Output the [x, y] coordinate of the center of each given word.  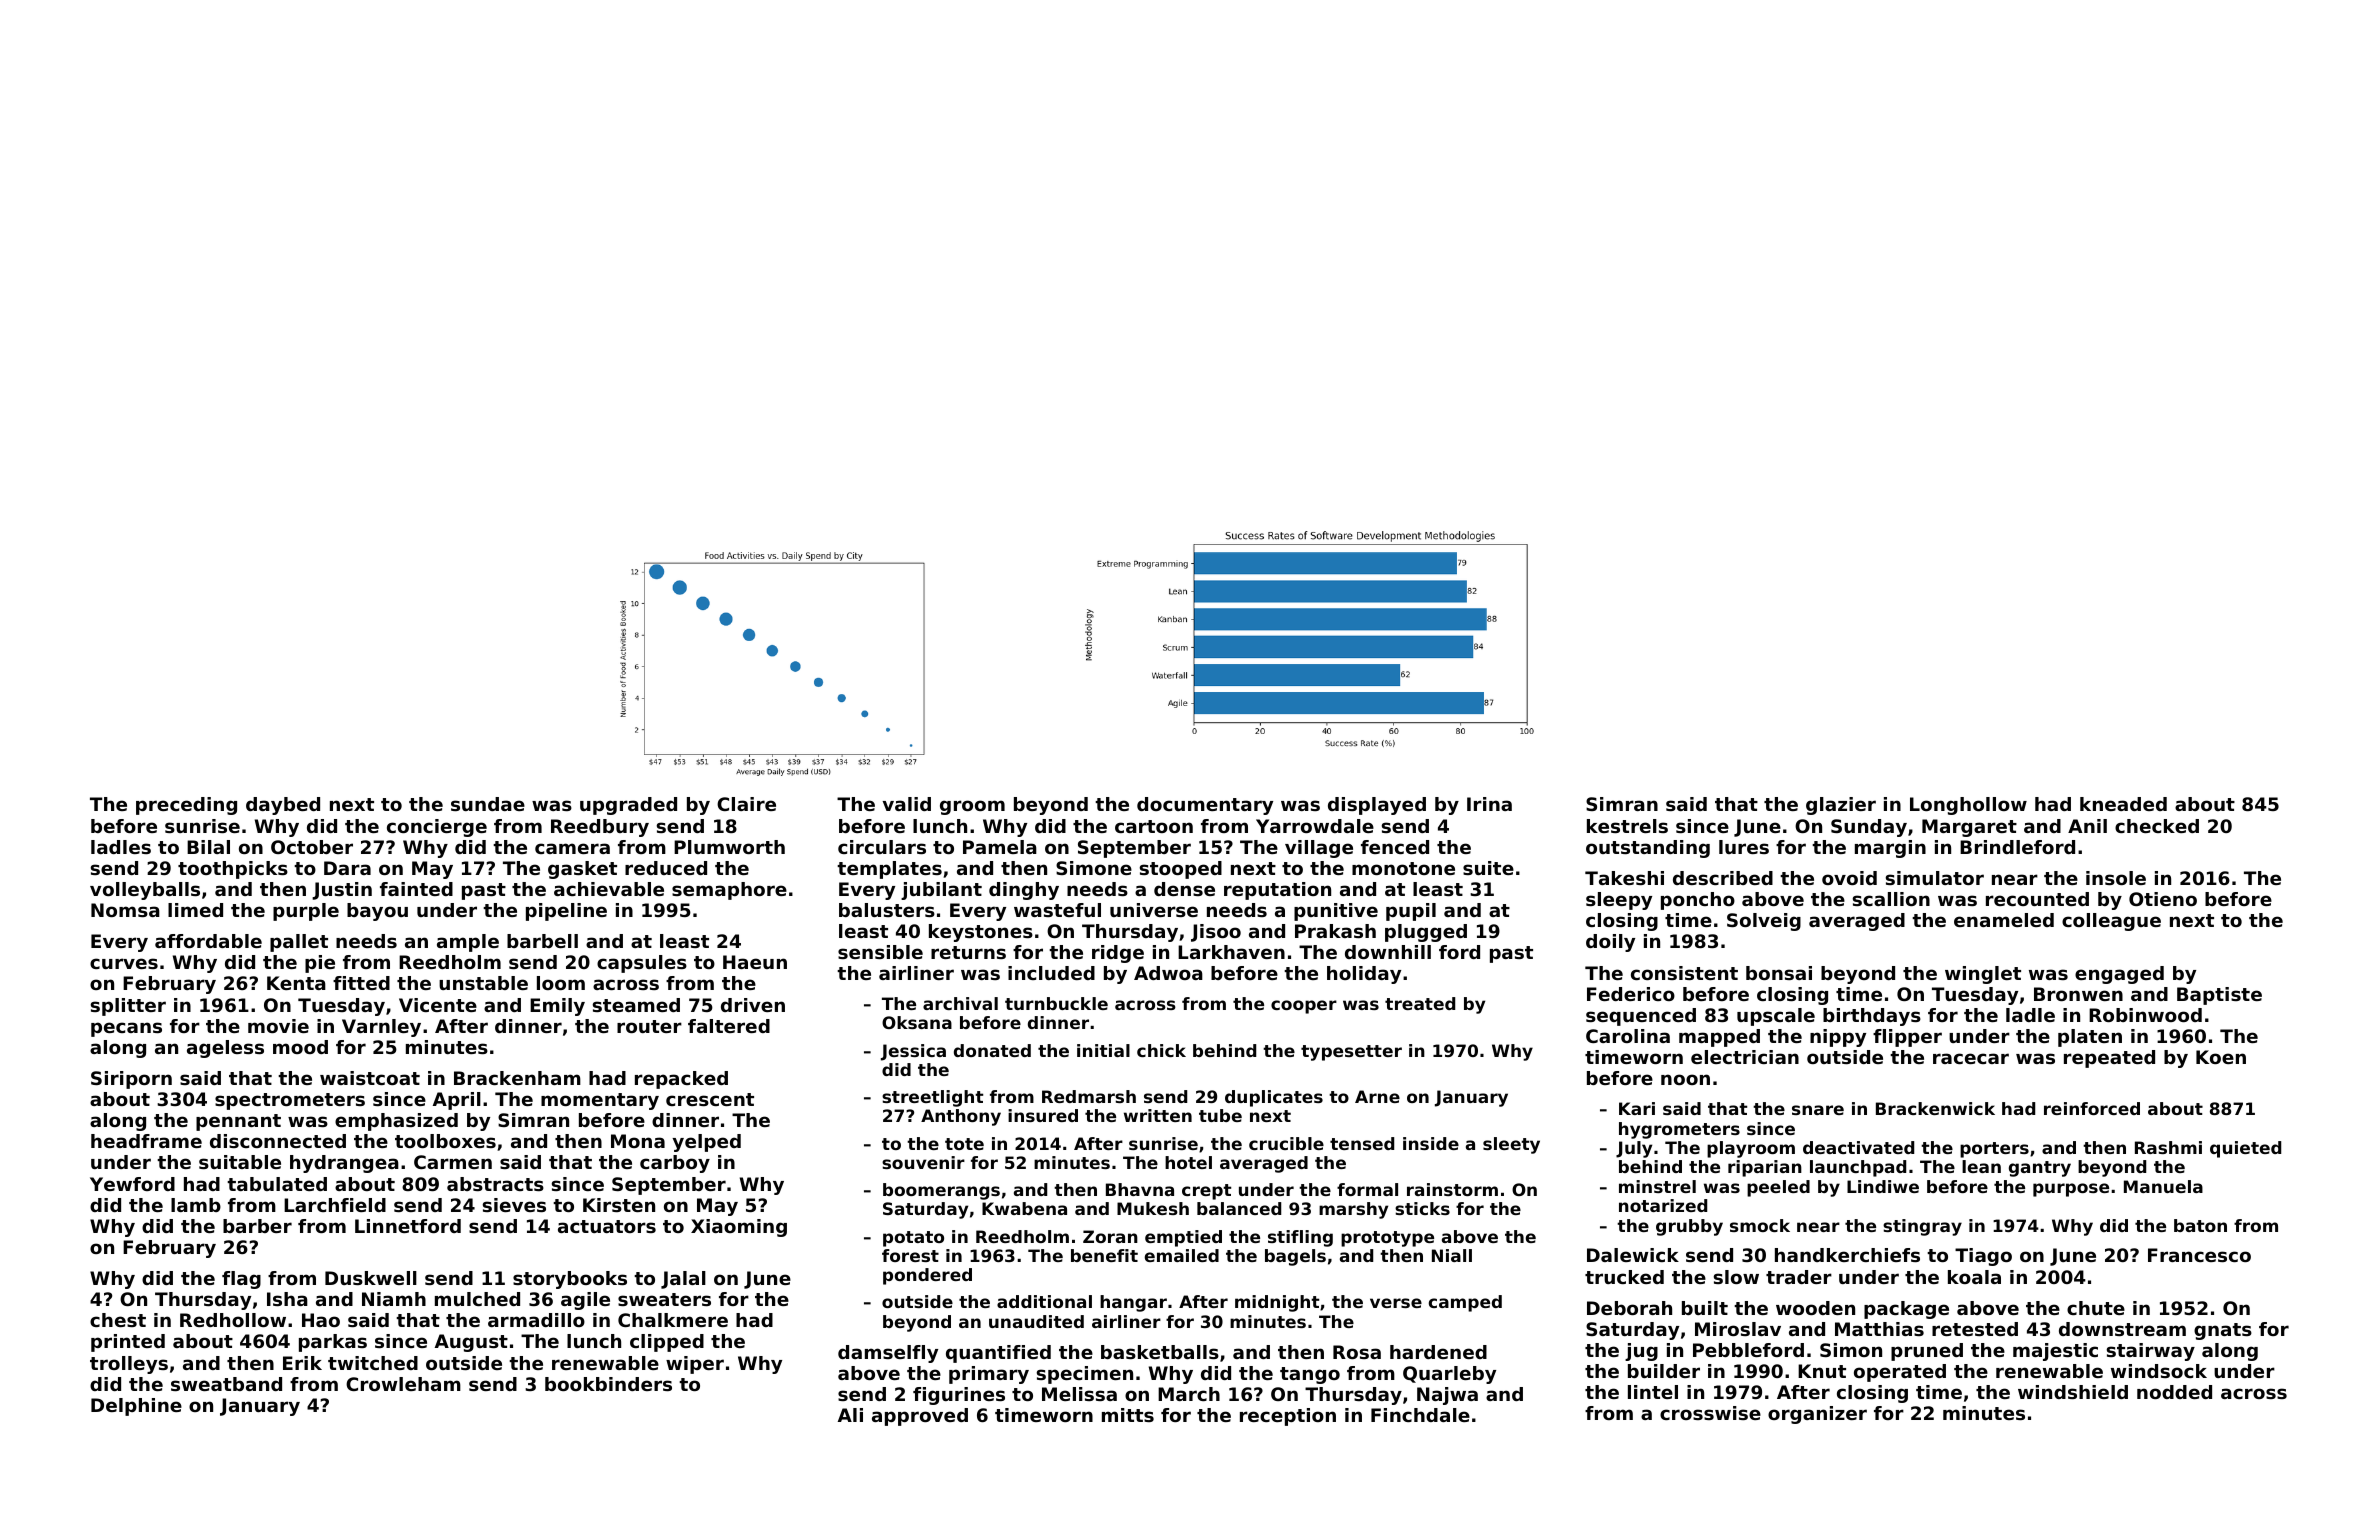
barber [257, 1226]
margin [1890, 849]
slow [1736, 1277]
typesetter [1351, 1053]
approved [920, 1417]
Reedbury [600, 828]
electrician [1745, 1057]
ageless [225, 1049]
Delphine [136, 1407]
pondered [927, 1276]
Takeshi [1624, 878]
